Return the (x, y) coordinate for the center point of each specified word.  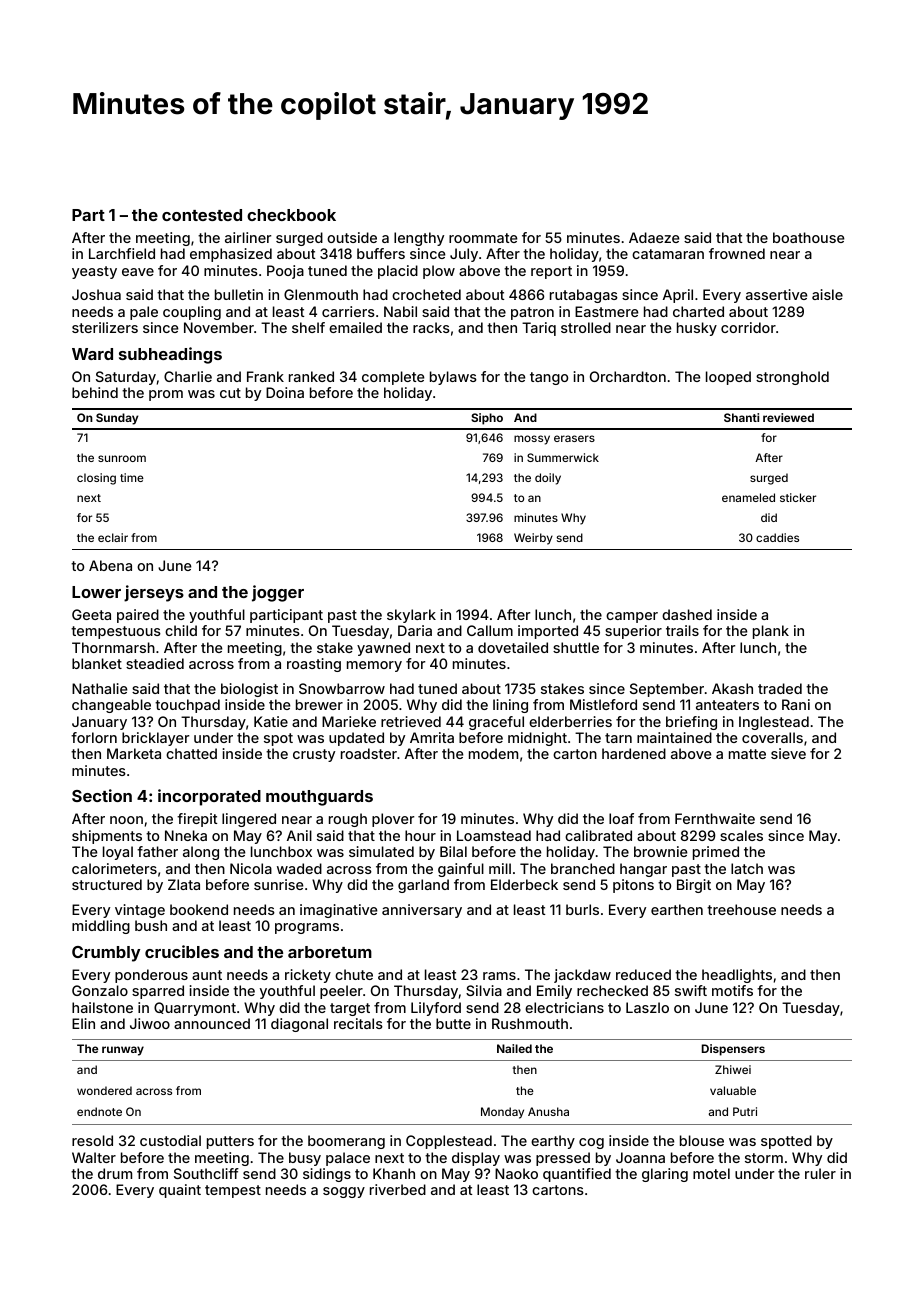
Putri (745, 1111)
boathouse (809, 237)
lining (510, 706)
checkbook (291, 215)
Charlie (188, 376)
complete (393, 378)
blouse (702, 1140)
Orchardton (628, 376)
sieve (788, 753)
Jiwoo (150, 1023)
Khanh (394, 1173)
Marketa (134, 753)
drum (115, 1173)
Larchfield (122, 253)
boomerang (346, 1142)
